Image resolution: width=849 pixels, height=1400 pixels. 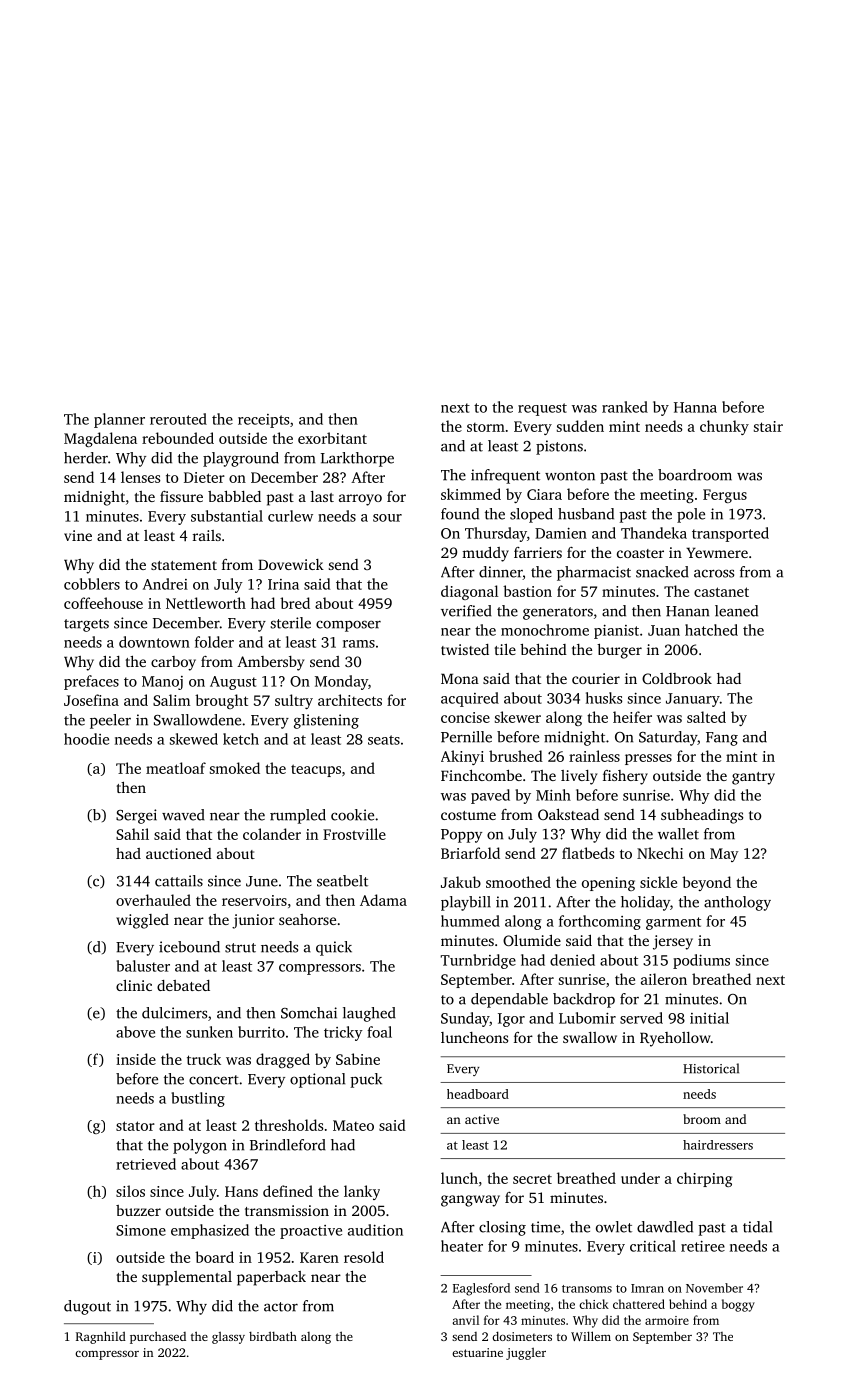 I want to click on pharmacist, so click(x=594, y=573).
